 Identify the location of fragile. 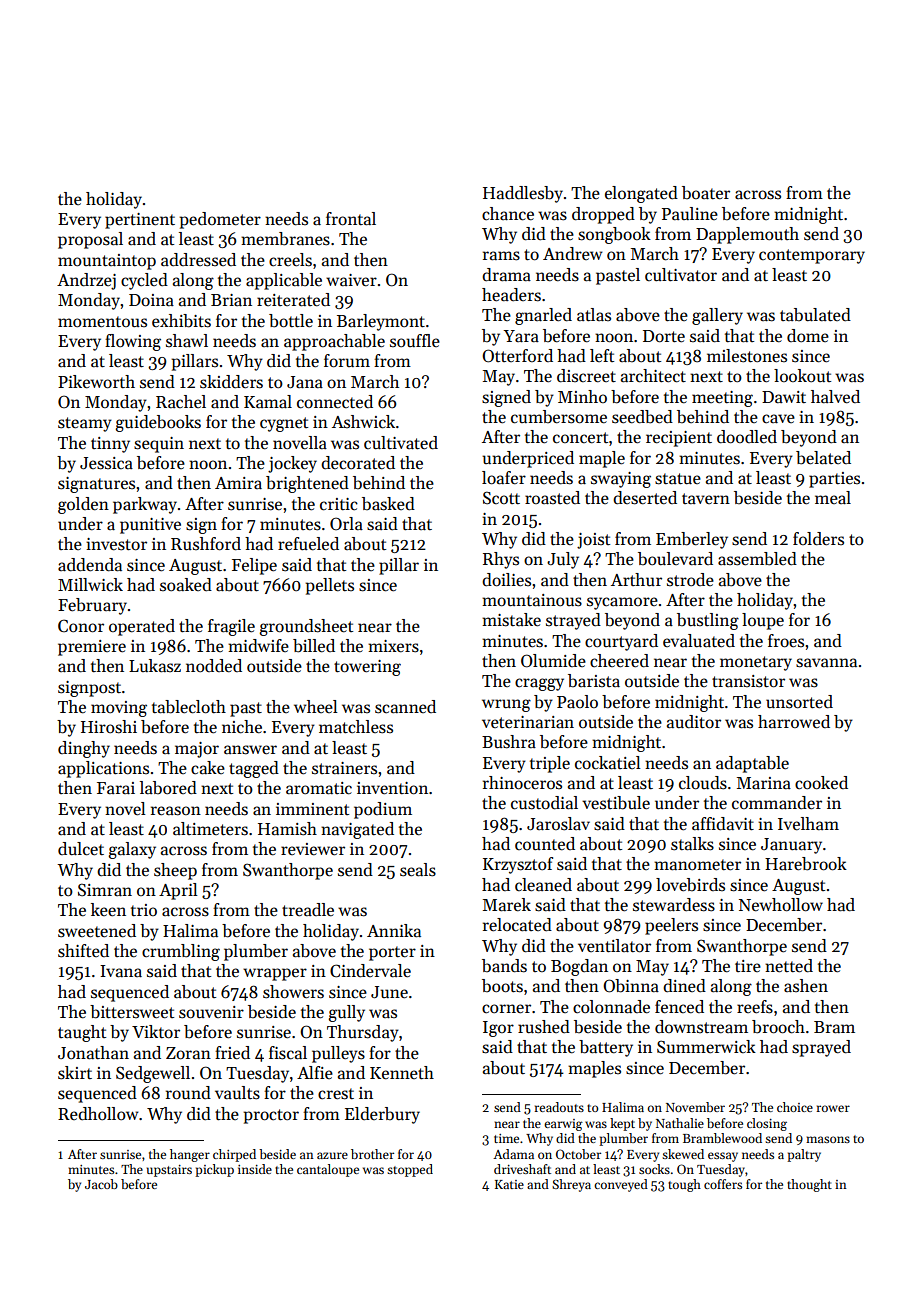
(231, 627).
